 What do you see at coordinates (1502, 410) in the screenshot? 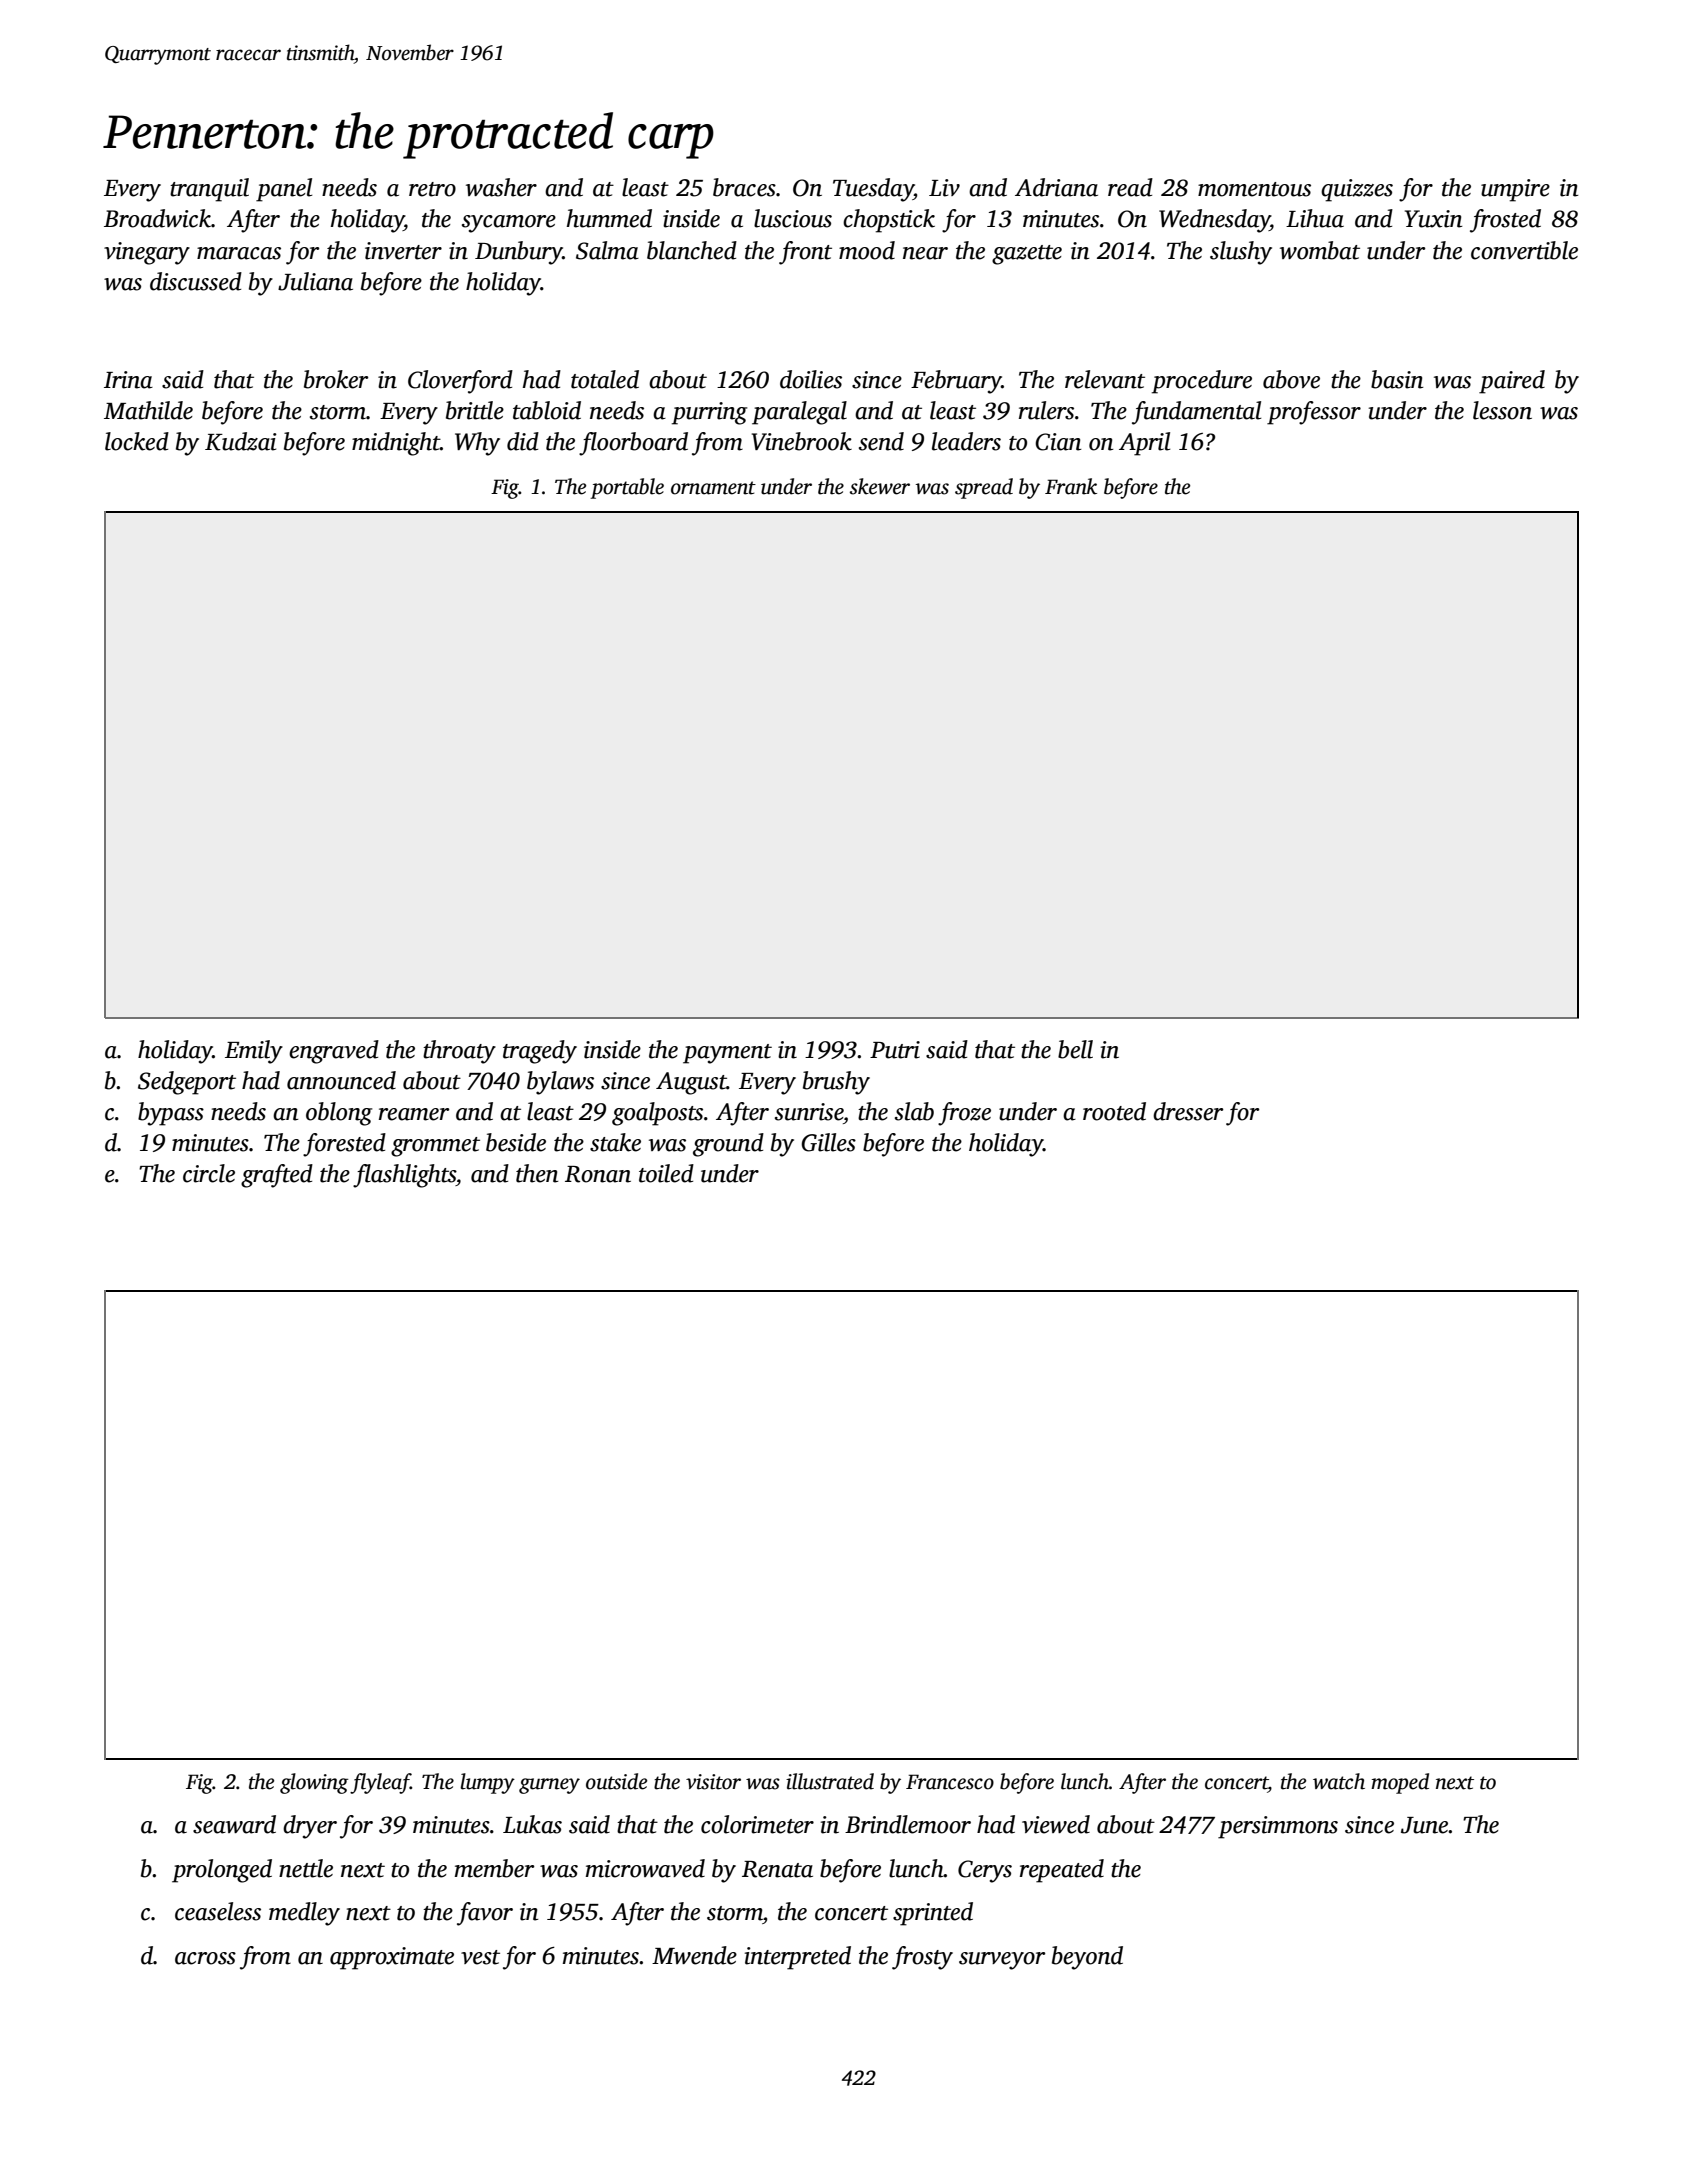
I see `lesson` at bounding box center [1502, 410].
